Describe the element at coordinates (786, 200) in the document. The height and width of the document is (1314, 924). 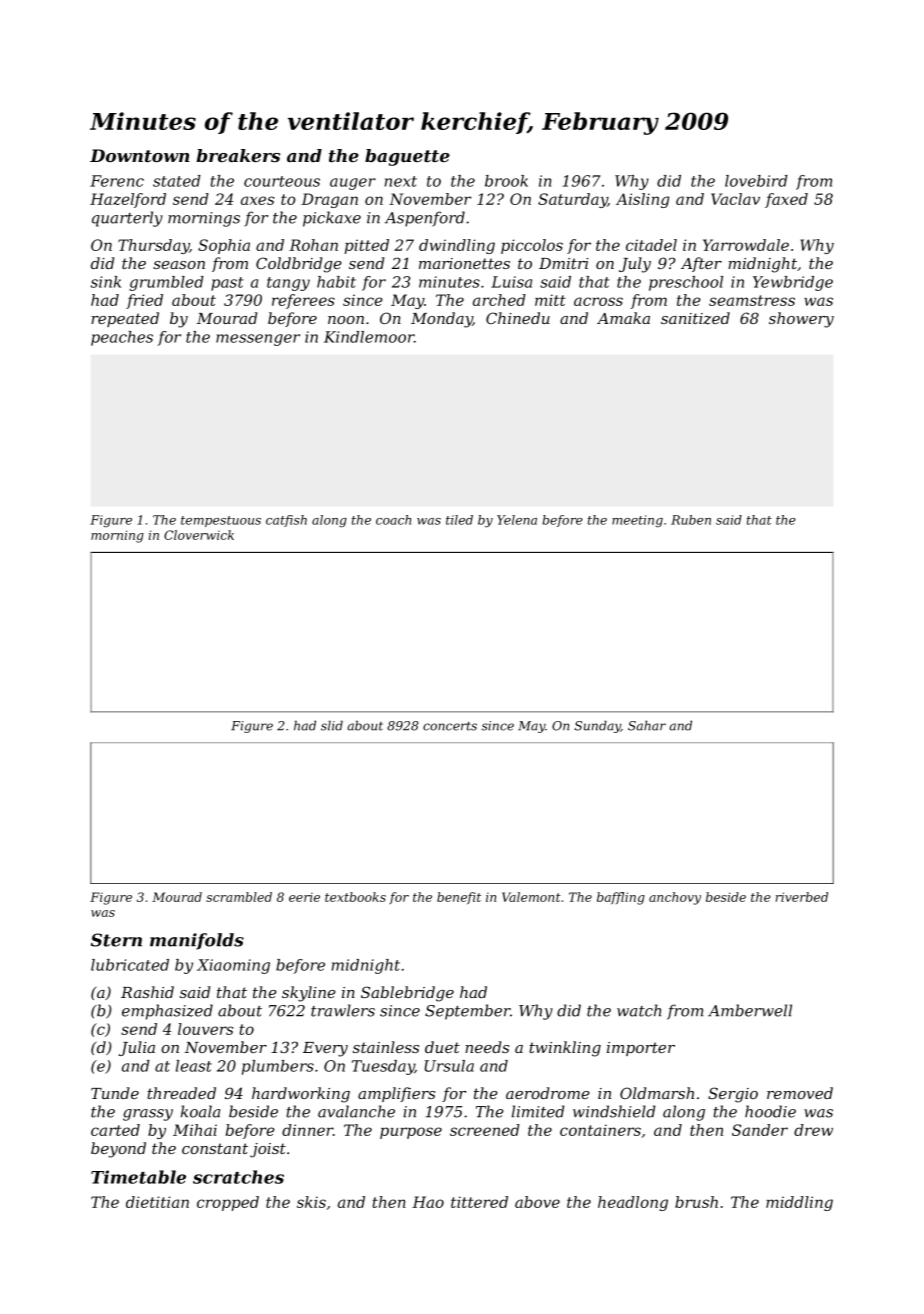
I see `faxed` at that location.
